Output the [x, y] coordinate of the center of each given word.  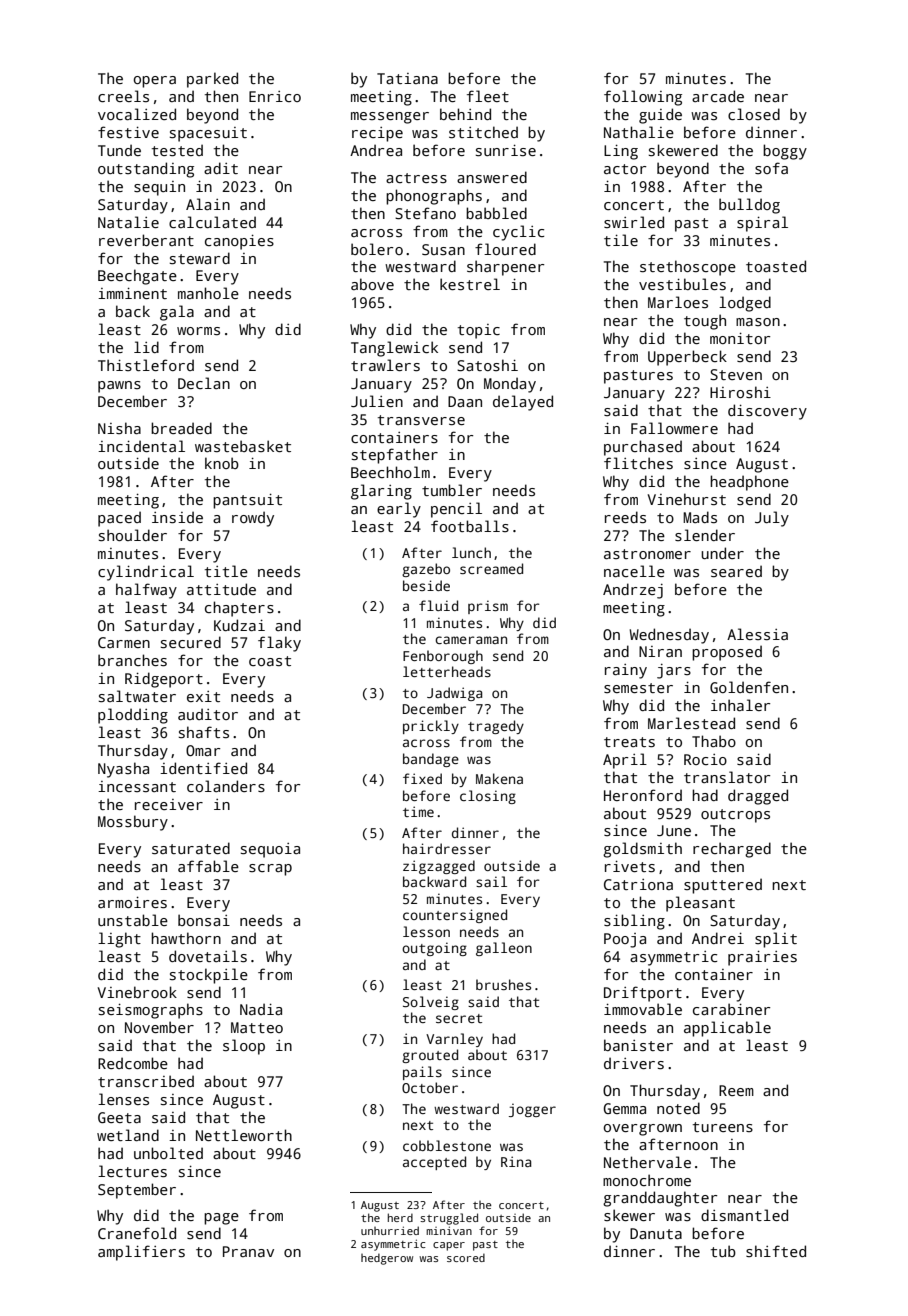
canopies [239, 242]
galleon [504, 949]
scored [466, 1257]
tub [723, 1251]
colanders [226, 786]
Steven [736, 375]
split [776, 940]
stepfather [395, 456]
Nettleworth [244, 1135]
